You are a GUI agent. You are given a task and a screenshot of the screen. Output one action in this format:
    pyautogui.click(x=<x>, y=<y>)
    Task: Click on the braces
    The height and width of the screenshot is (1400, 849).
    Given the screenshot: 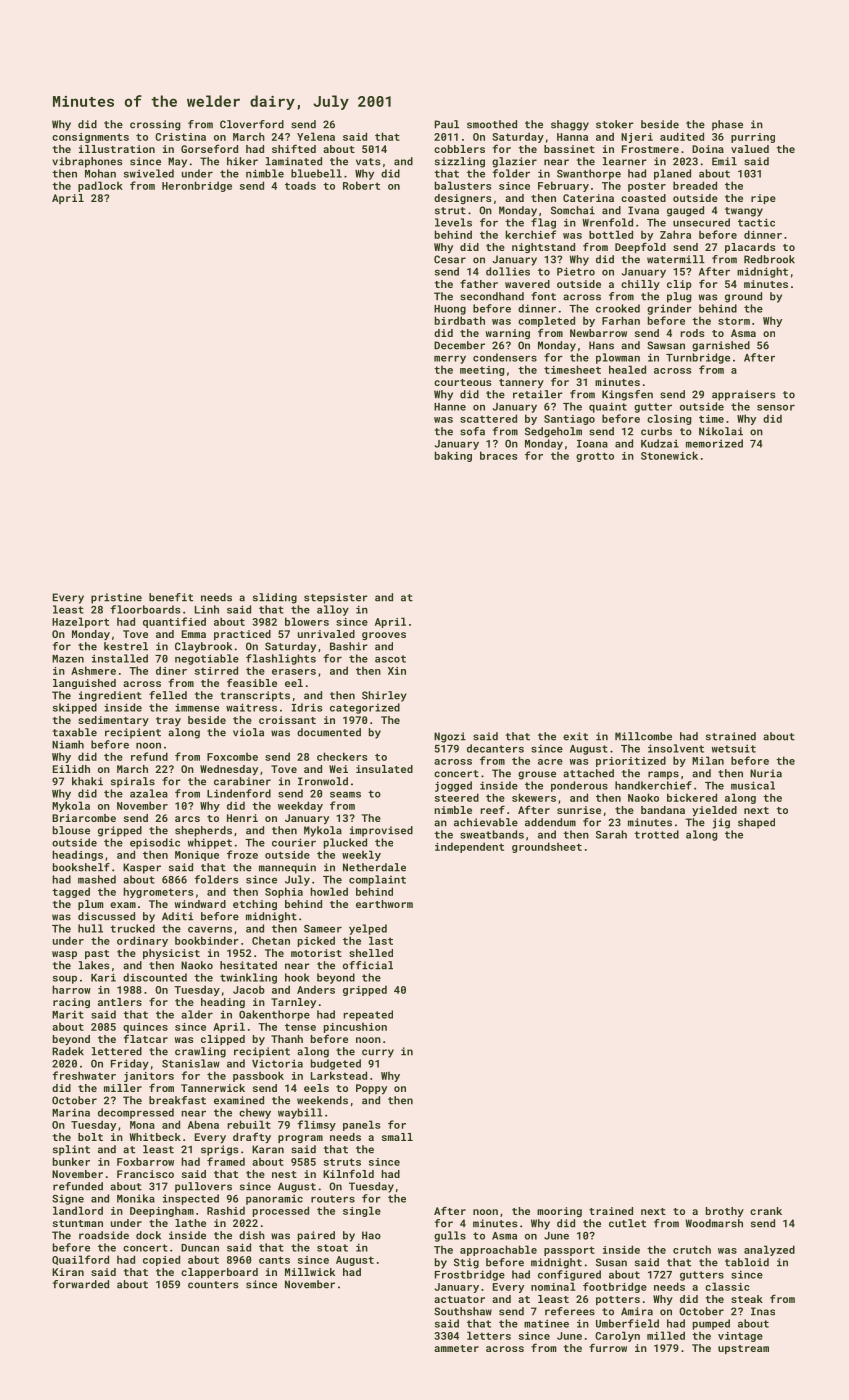 What is the action you would take?
    pyautogui.click(x=498, y=455)
